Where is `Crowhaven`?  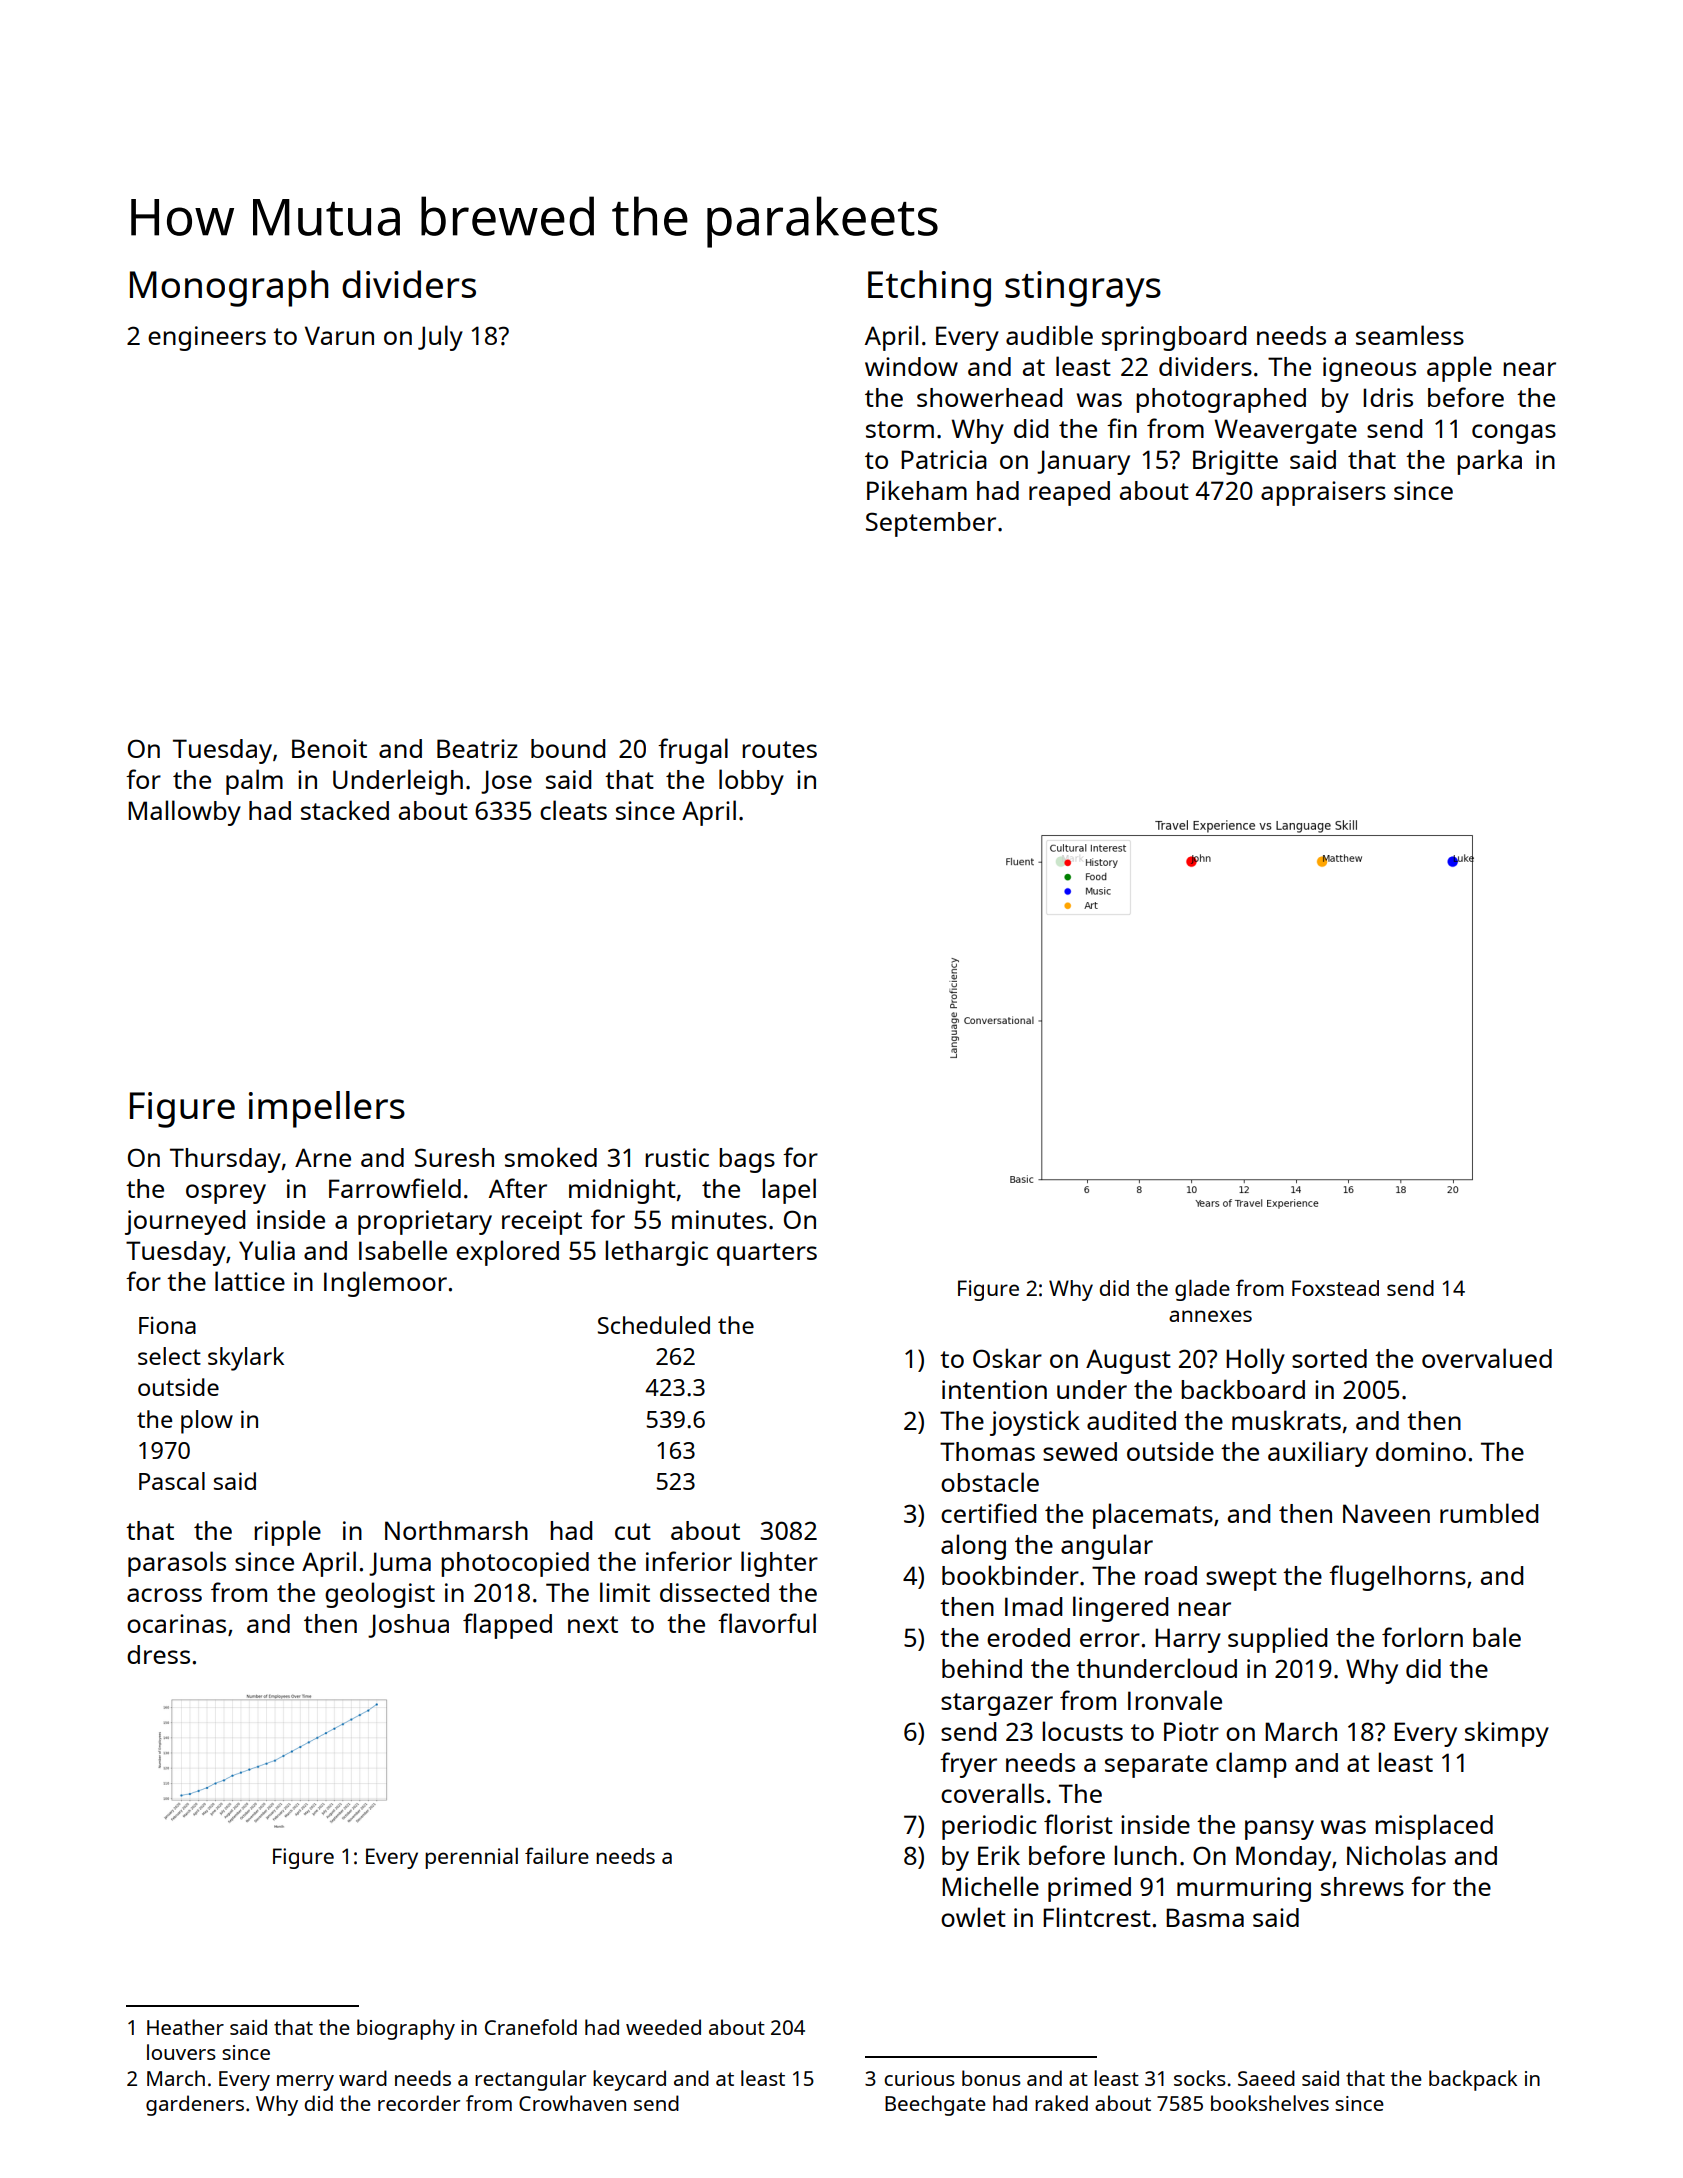
Crowhaven is located at coordinates (572, 2103).
